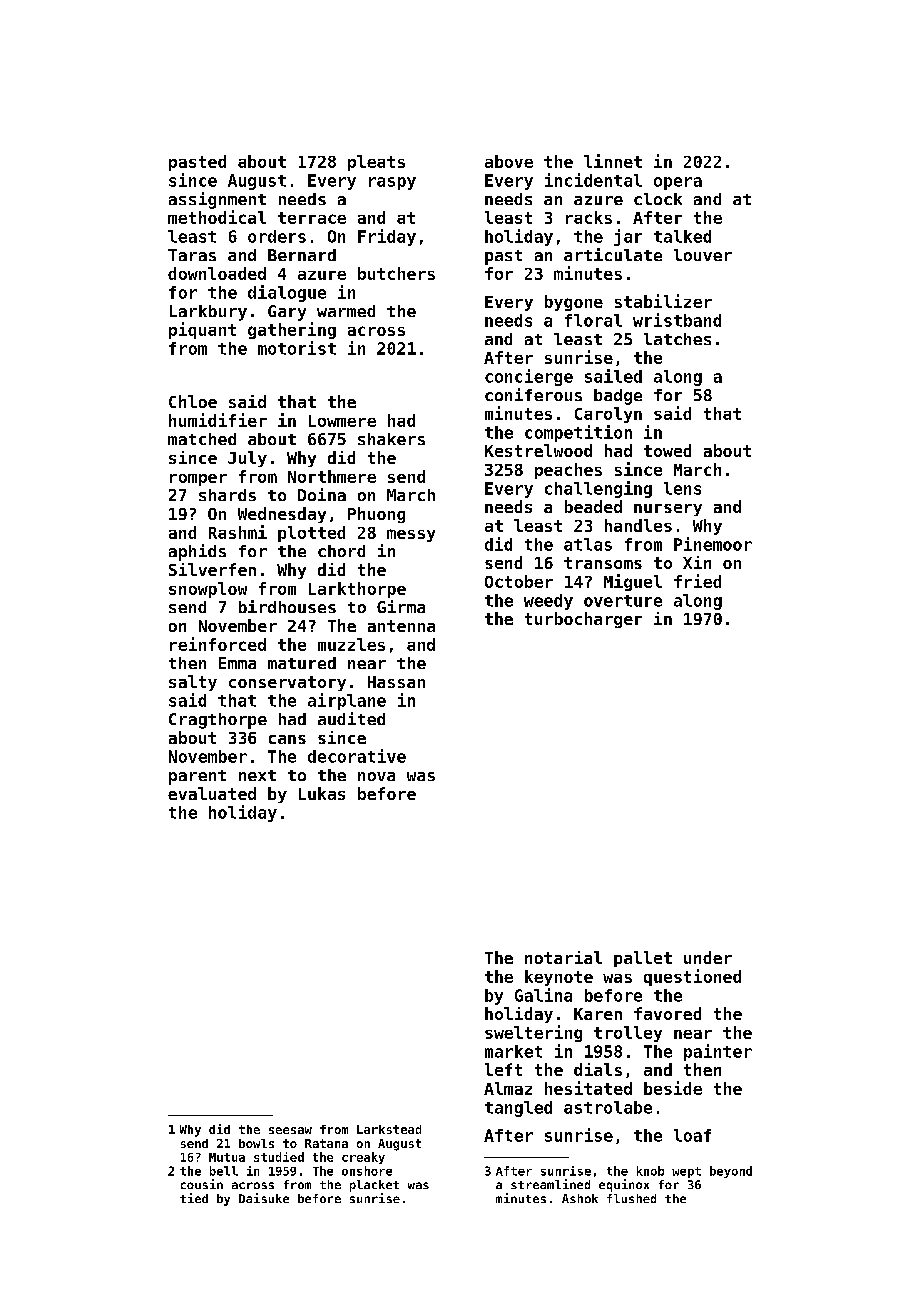  What do you see at coordinates (692, 1135) in the screenshot?
I see `loaf` at bounding box center [692, 1135].
